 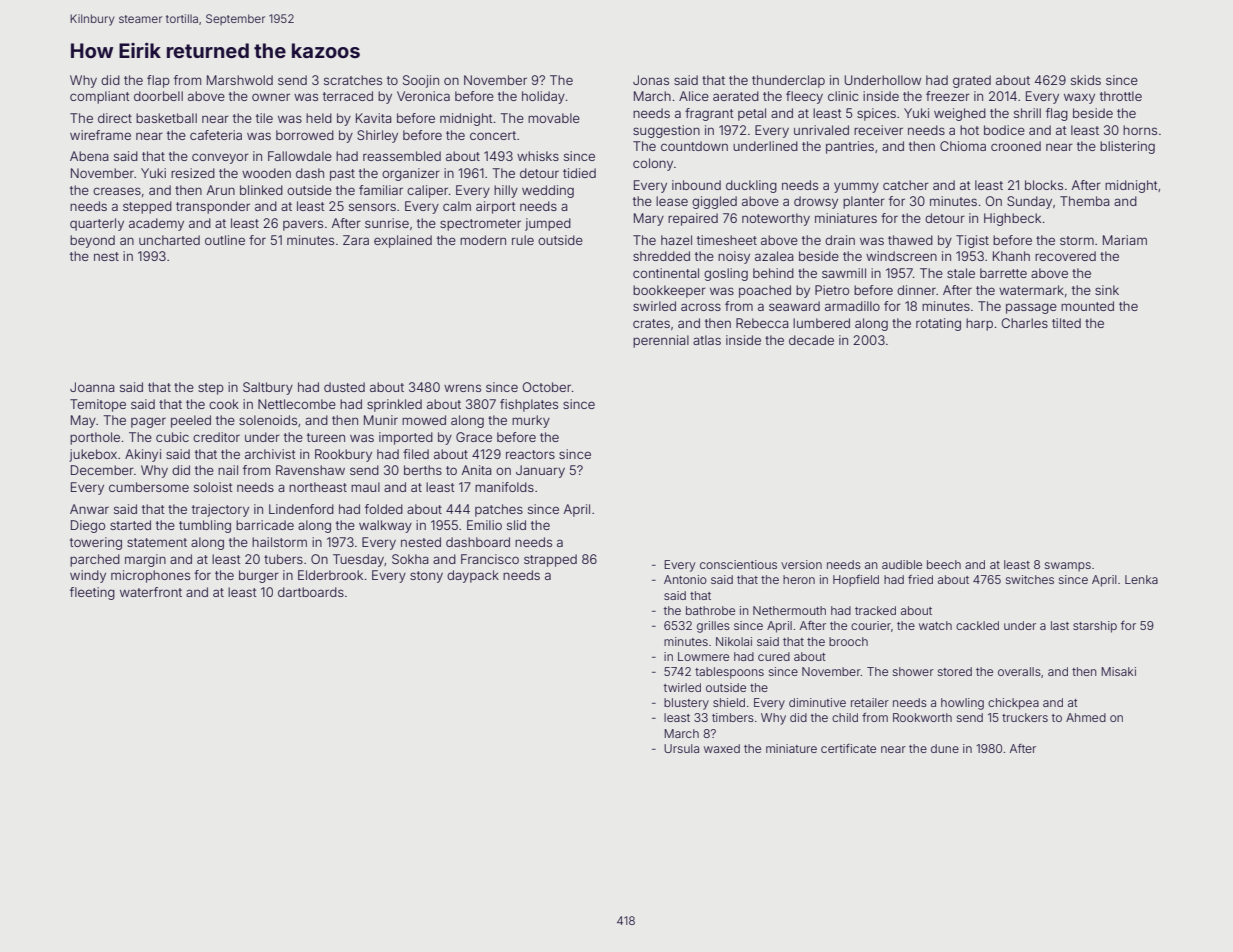 What do you see at coordinates (300, 156) in the page?
I see `Fallowdale` at bounding box center [300, 156].
